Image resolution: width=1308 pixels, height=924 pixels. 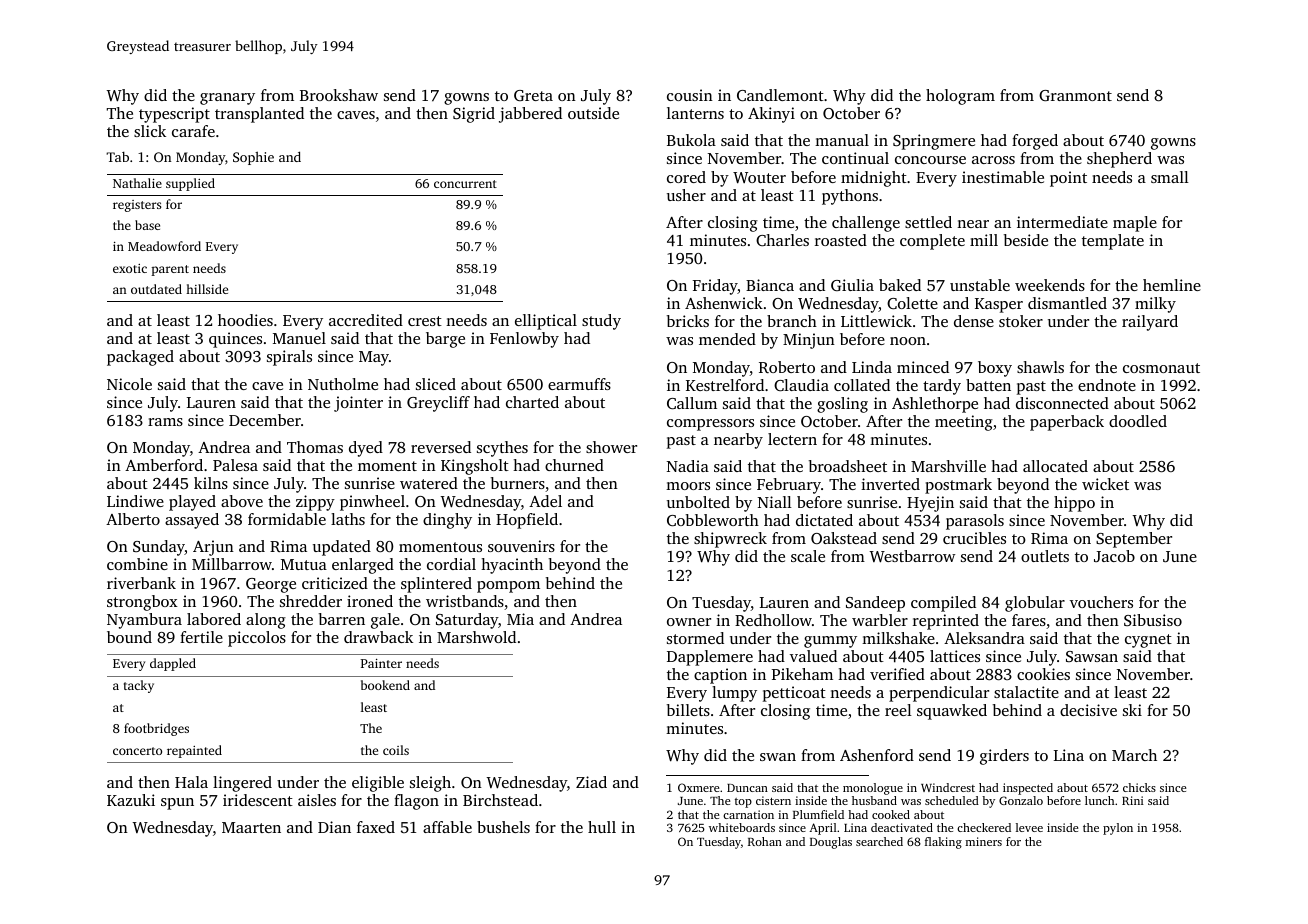 I want to click on settled, so click(x=928, y=222).
